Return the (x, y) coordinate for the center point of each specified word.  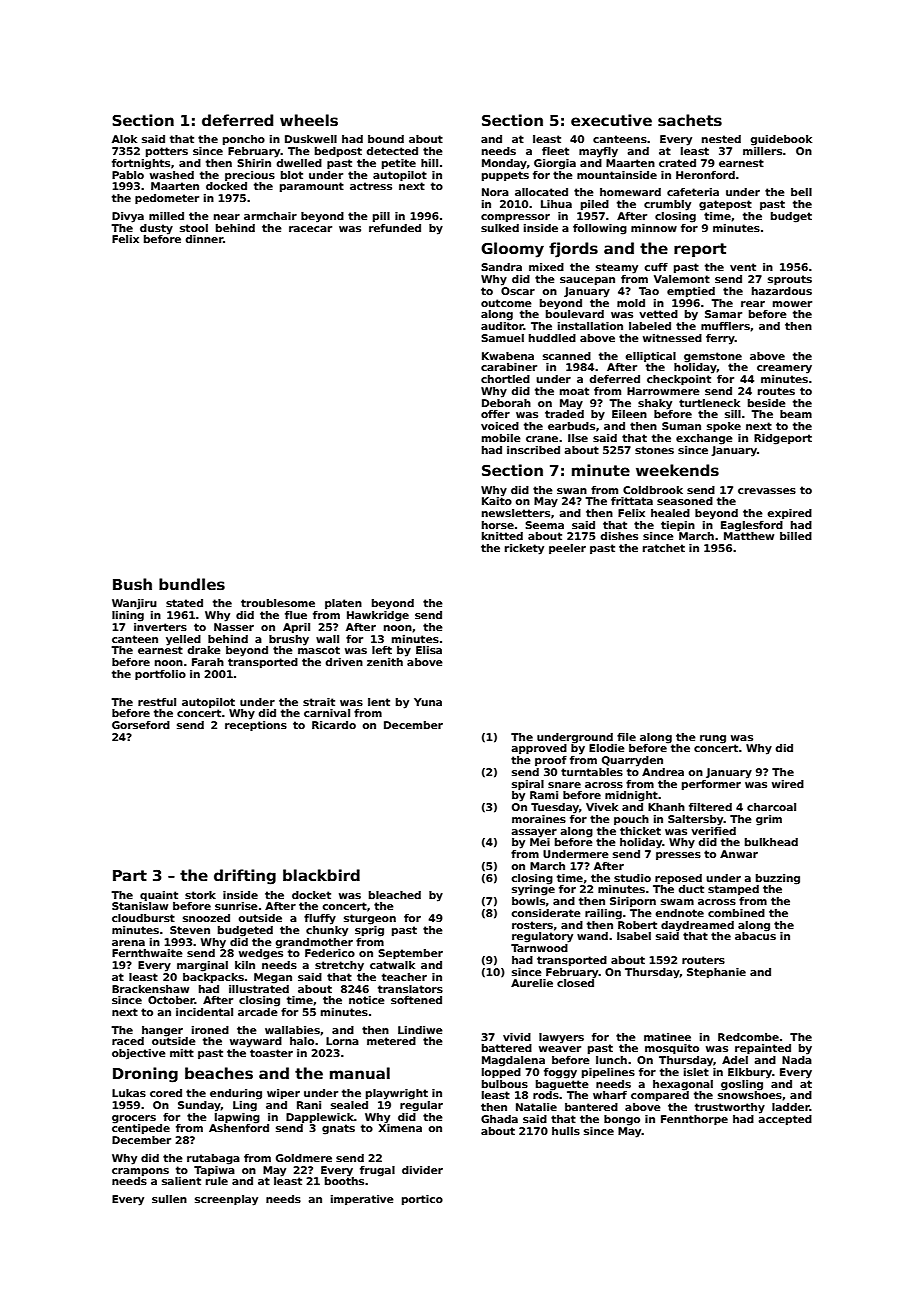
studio (632, 878)
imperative (362, 1200)
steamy (617, 268)
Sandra (501, 267)
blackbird (321, 875)
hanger (162, 1031)
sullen (169, 1199)
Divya (128, 217)
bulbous (505, 1084)
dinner (204, 239)
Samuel (502, 338)
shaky (655, 404)
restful (157, 702)
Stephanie (716, 973)
